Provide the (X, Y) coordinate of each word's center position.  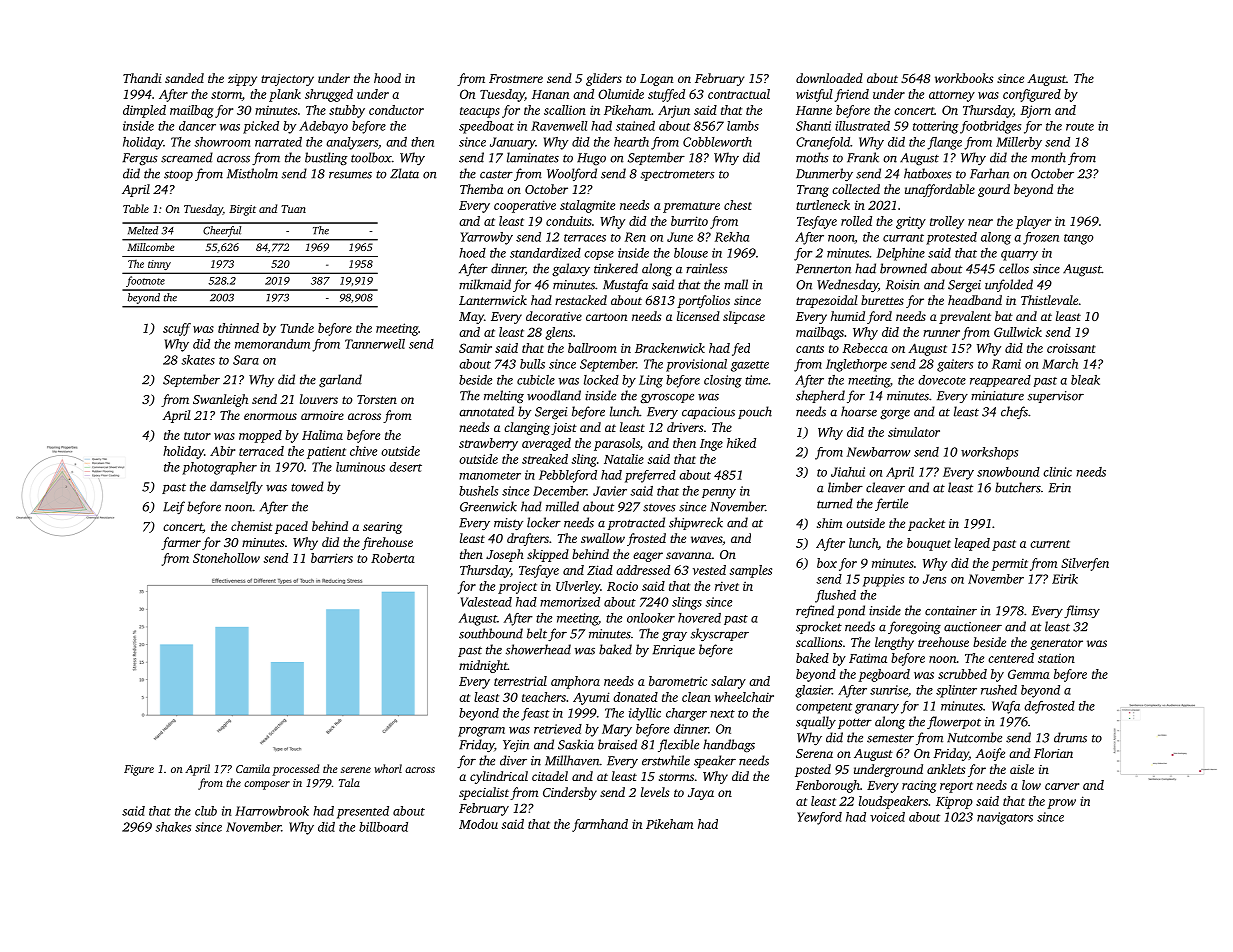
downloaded (829, 78)
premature (691, 207)
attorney (952, 96)
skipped (548, 555)
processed (295, 770)
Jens (934, 579)
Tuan (293, 209)
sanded (184, 78)
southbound (491, 633)
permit (1009, 564)
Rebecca (865, 348)
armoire (322, 415)
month (1048, 157)
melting (504, 397)
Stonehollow (226, 558)
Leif (174, 507)
